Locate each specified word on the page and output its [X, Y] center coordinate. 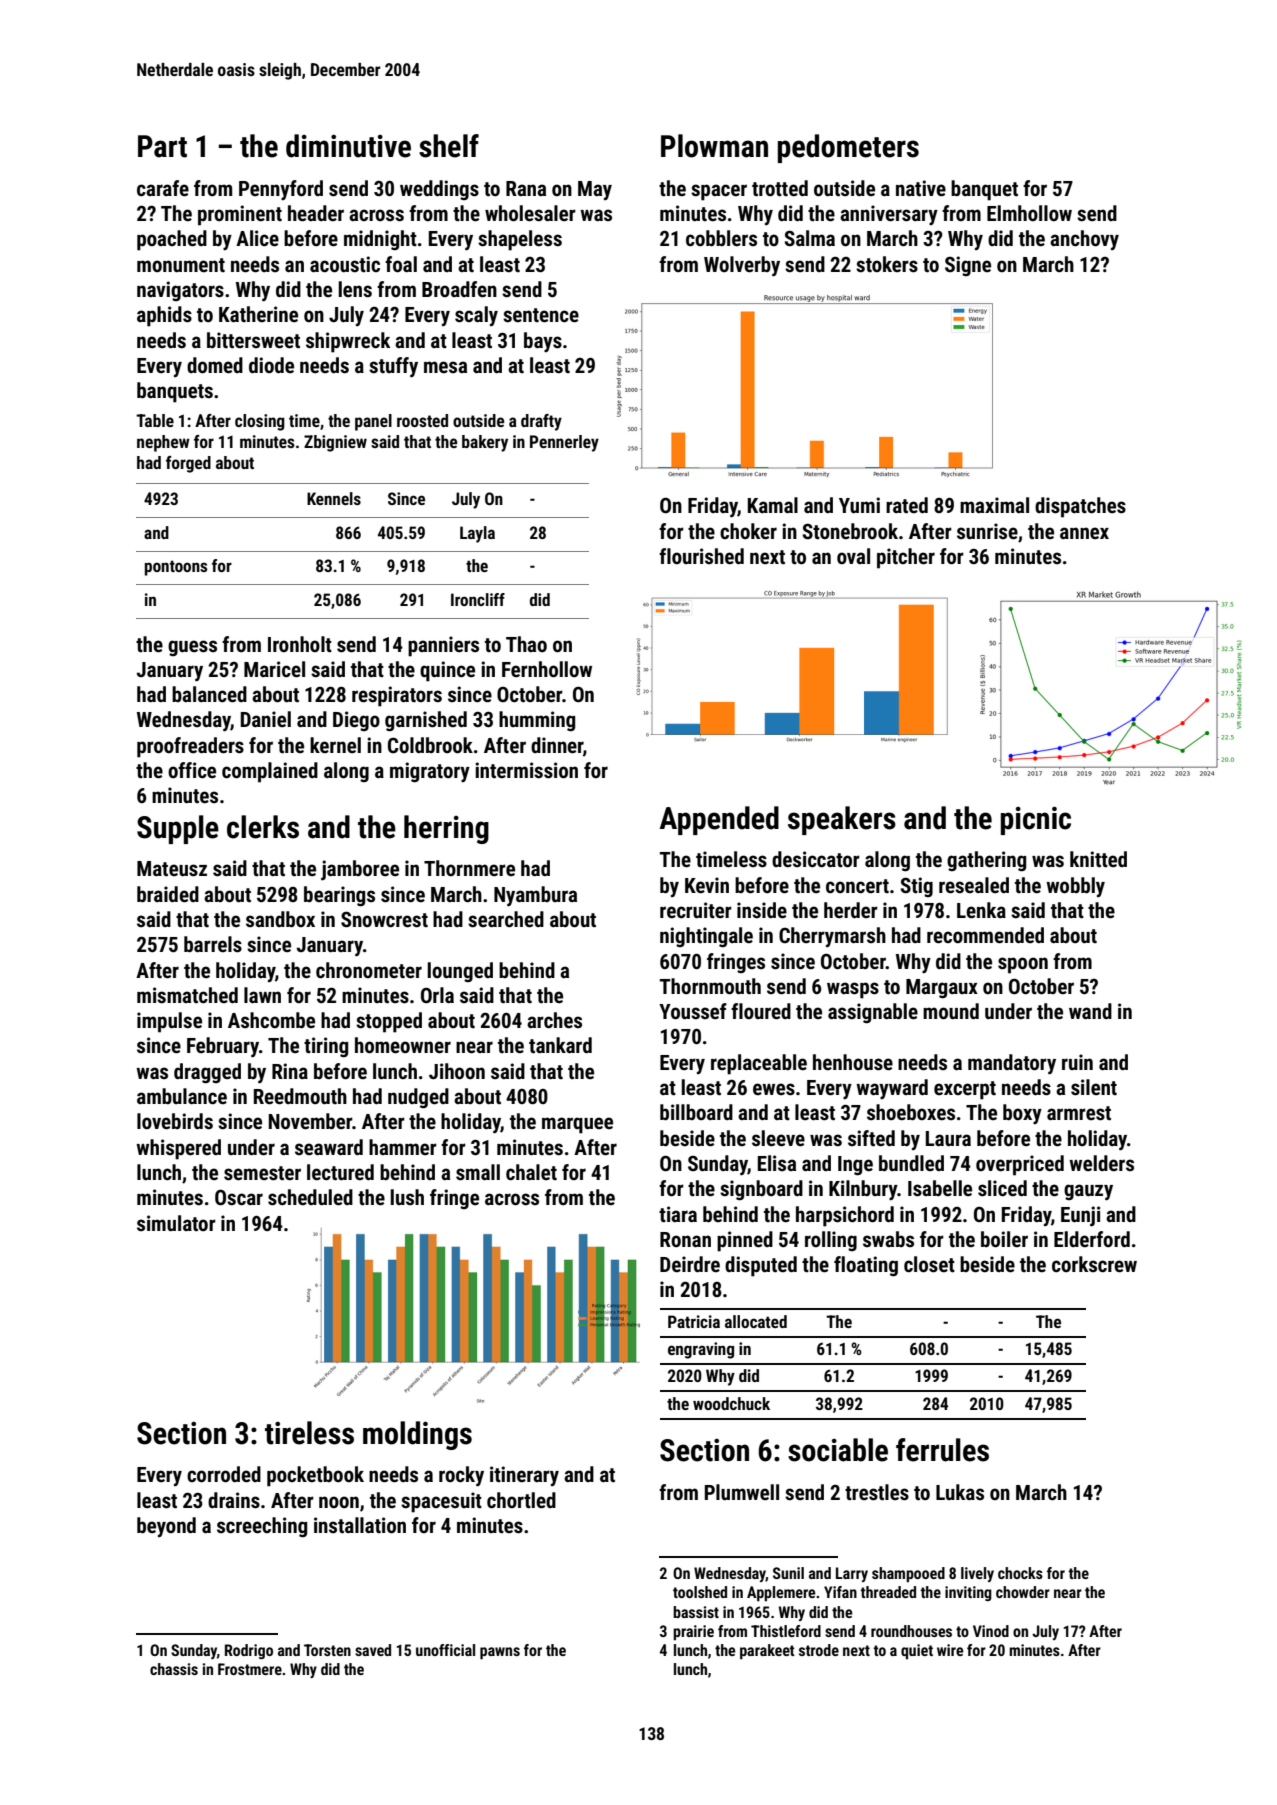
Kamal [773, 505]
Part [162, 146]
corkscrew [1094, 1264]
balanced [209, 694]
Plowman [714, 146]
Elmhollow [1029, 213]
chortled [521, 1500]
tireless [309, 1433]
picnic [1036, 820]
